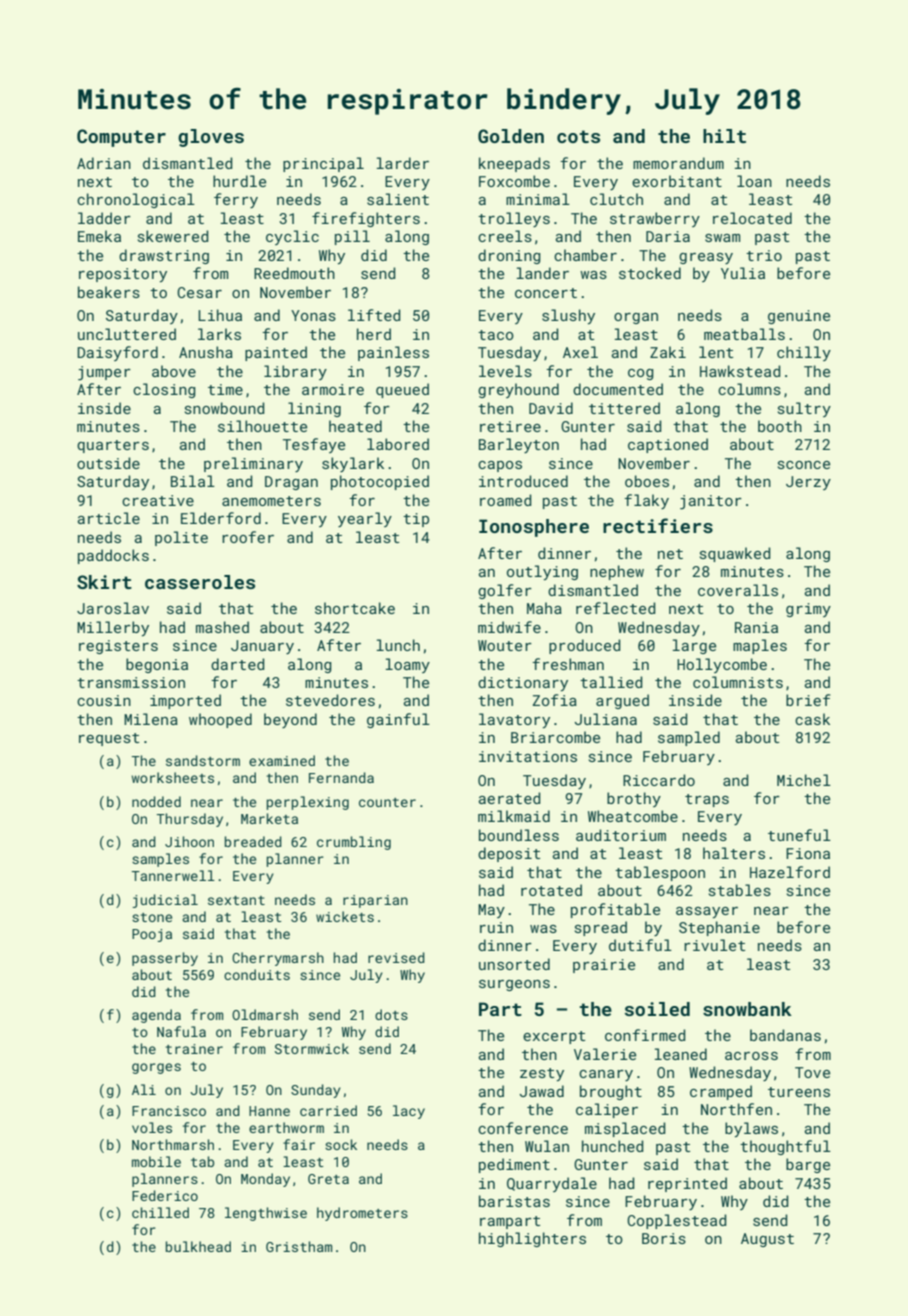  What do you see at coordinates (707, 800) in the image?
I see `traps` at bounding box center [707, 800].
